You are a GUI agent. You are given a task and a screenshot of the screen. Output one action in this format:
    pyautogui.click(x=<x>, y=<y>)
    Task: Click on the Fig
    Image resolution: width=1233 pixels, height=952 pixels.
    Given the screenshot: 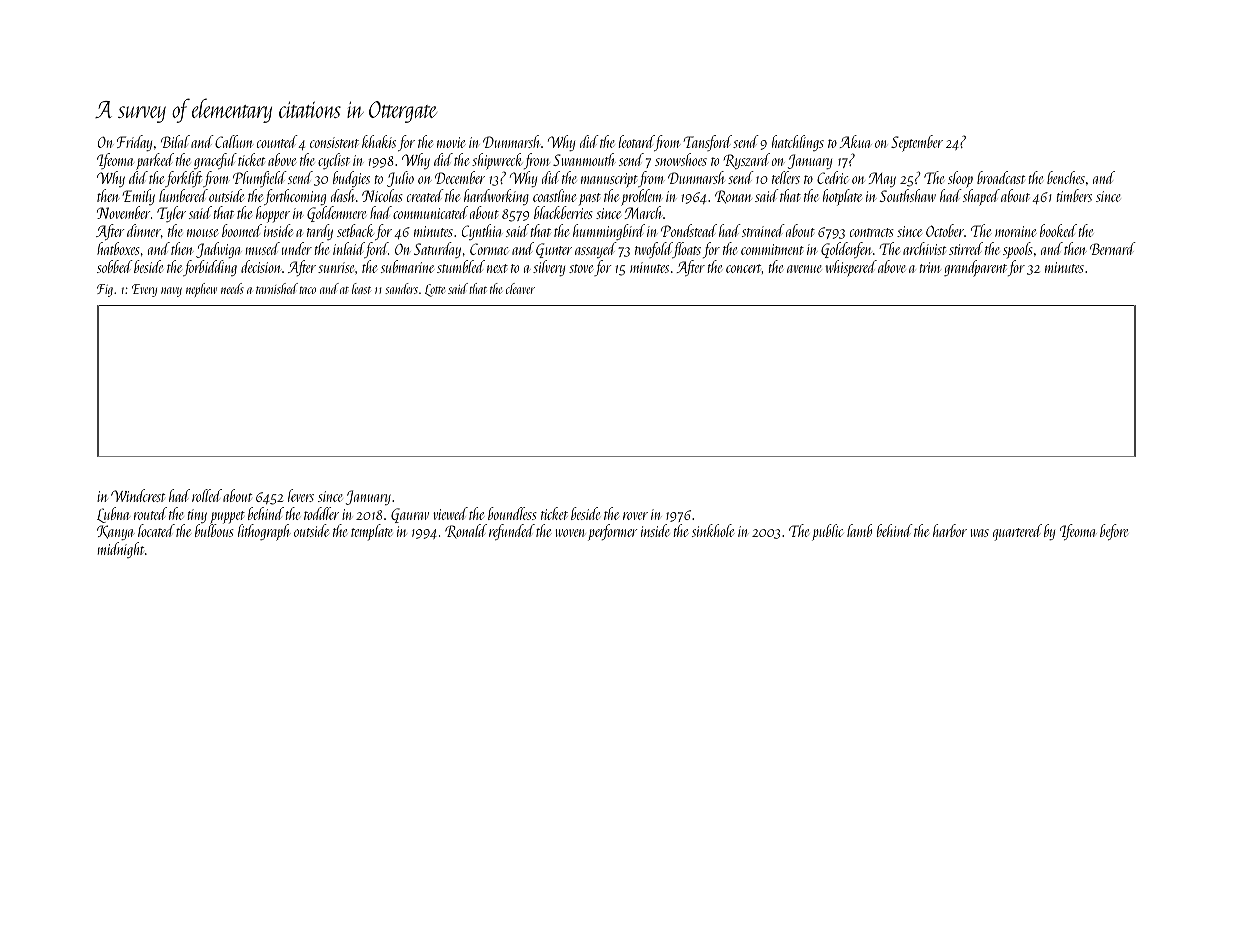 What is the action you would take?
    pyautogui.click(x=105, y=290)
